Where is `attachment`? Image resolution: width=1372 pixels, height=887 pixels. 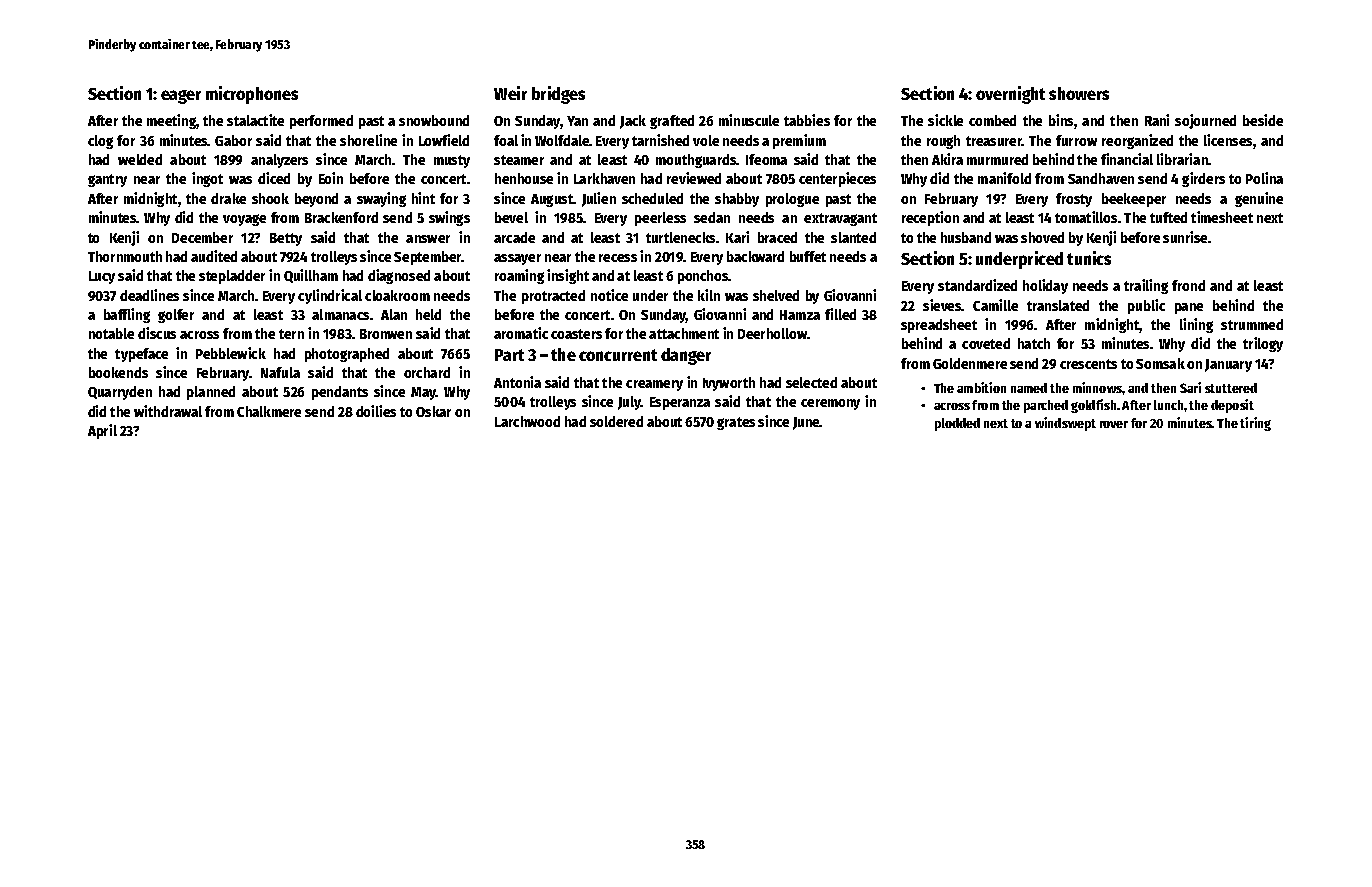 attachment is located at coordinates (684, 333).
